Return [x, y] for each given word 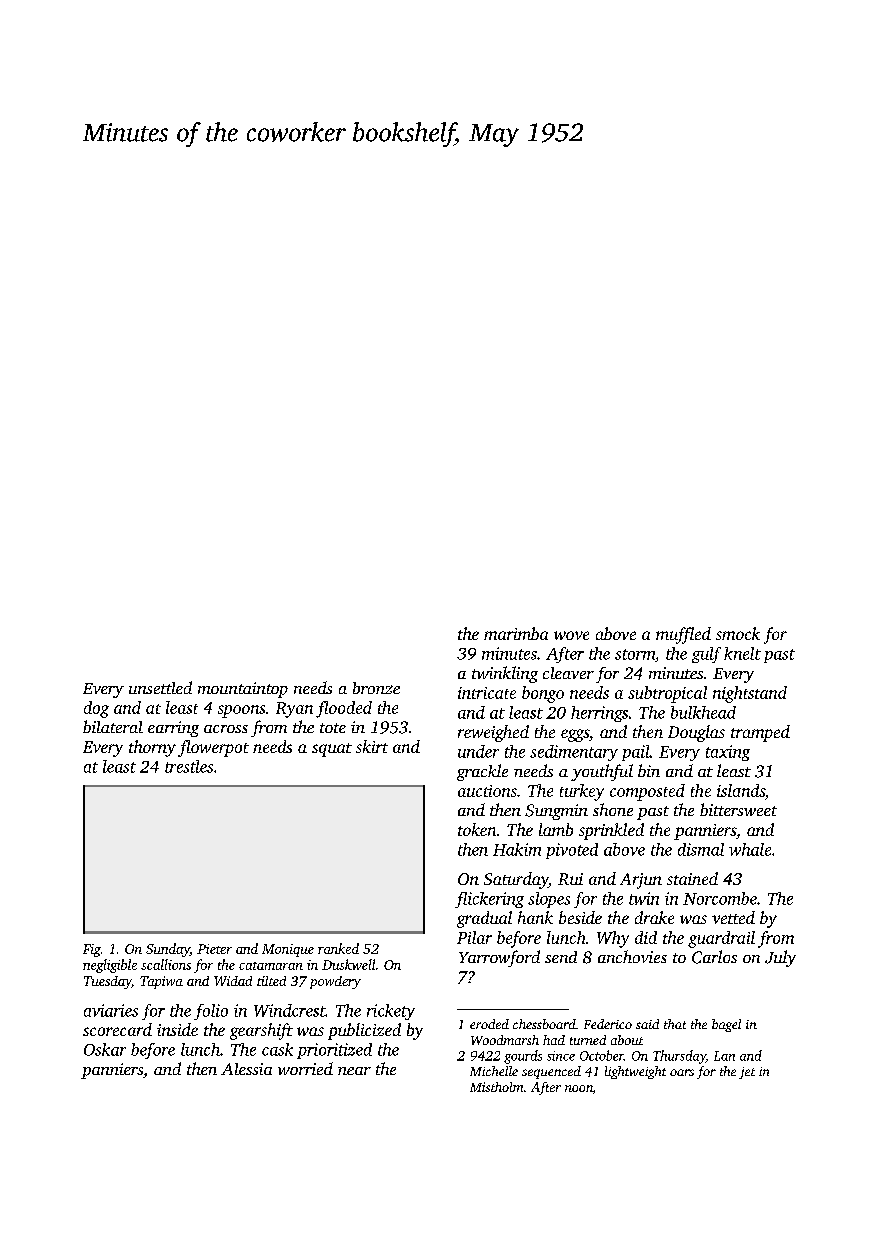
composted [647, 792]
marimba [516, 633]
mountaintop [243, 690]
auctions [487, 791]
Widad [233, 981]
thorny [152, 748]
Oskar [105, 1049]
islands [741, 790]
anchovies [632, 956]
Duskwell [348, 964]
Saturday [516, 880]
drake [654, 917]
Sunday [168, 950]
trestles [189, 766]
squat [332, 750]
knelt [742, 653]
